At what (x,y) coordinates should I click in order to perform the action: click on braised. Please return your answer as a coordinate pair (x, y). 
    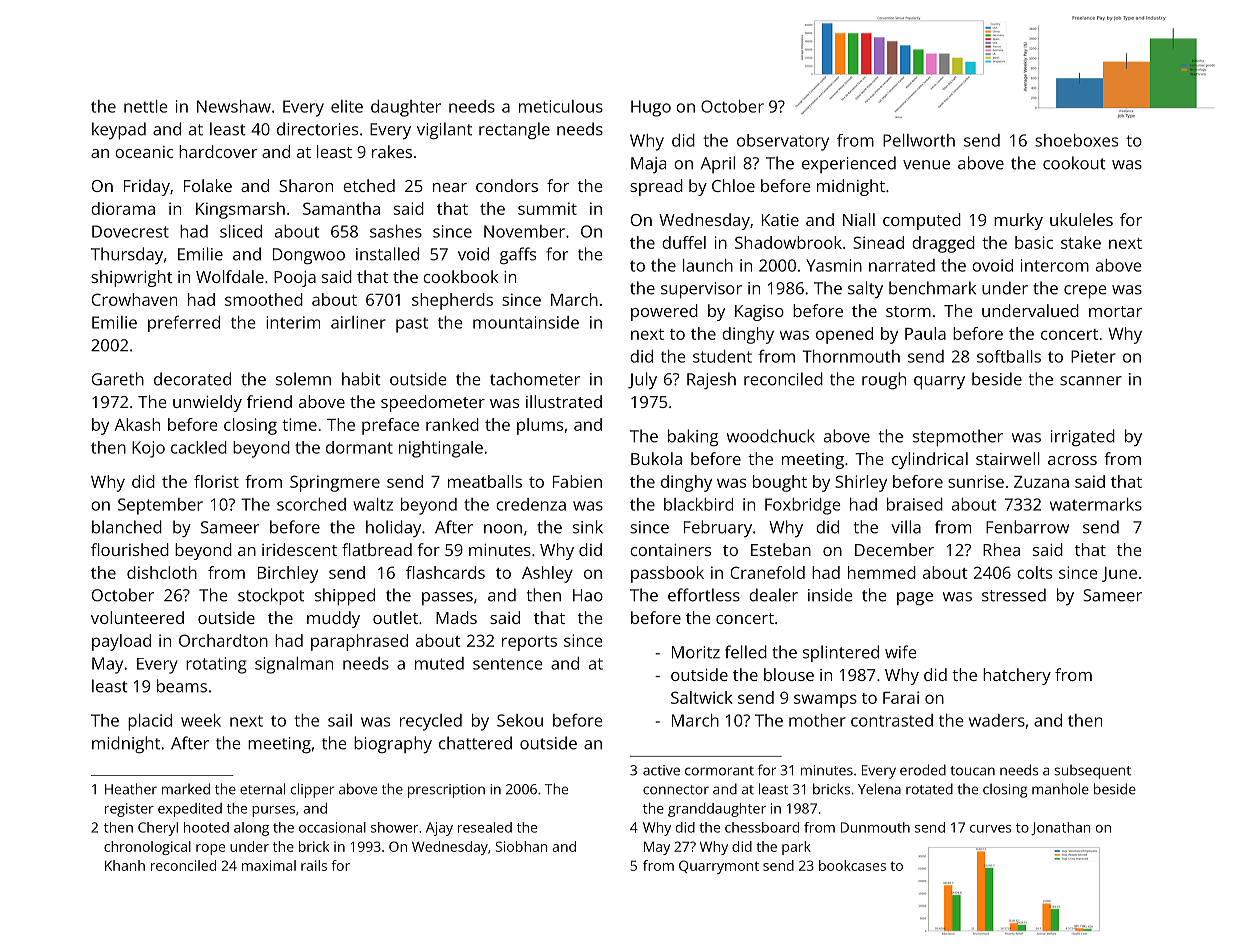
    Looking at the image, I should click on (915, 504).
